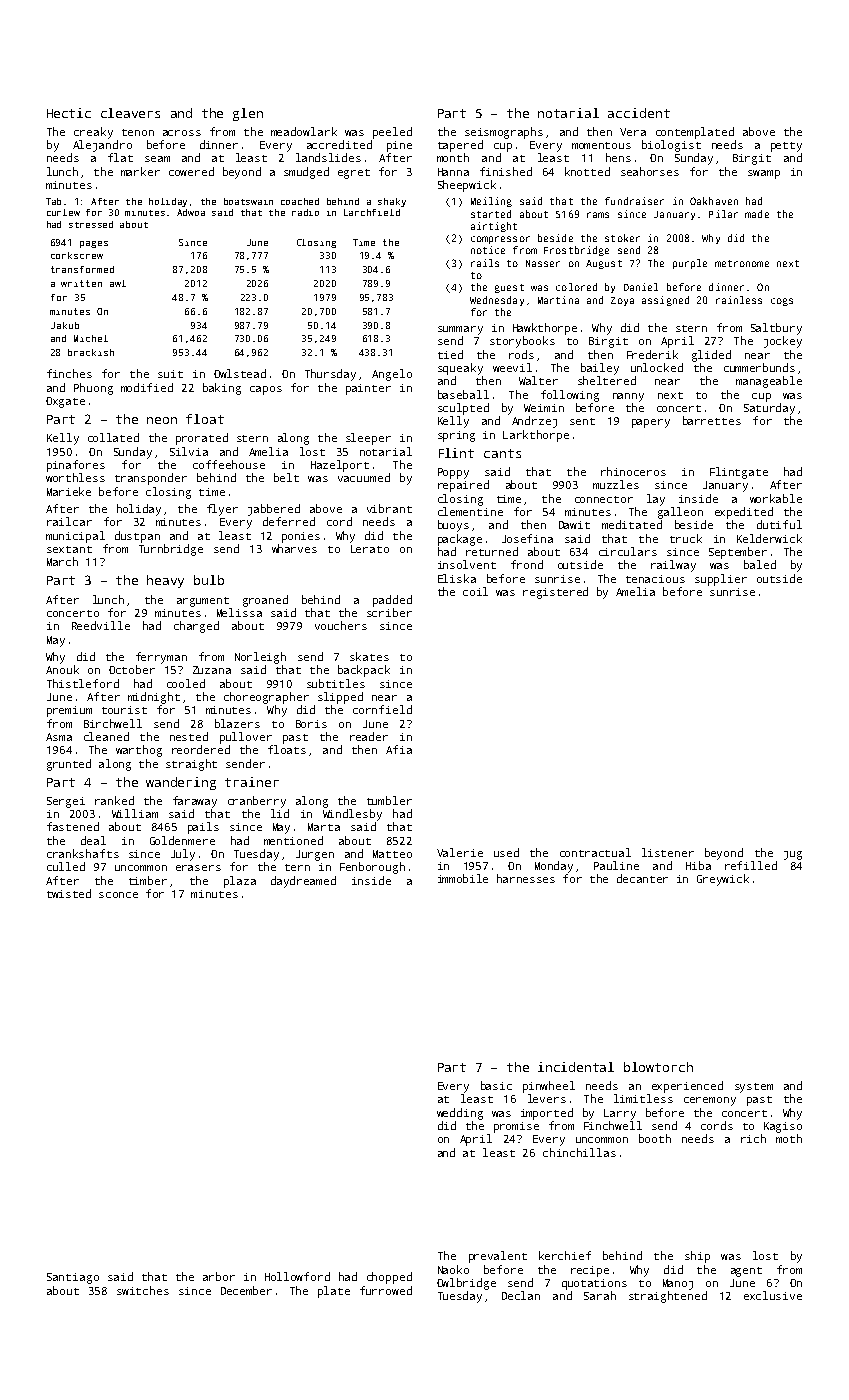 This screenshot has width=849, height=1400. I want to click on accident, so click(639, 113).
